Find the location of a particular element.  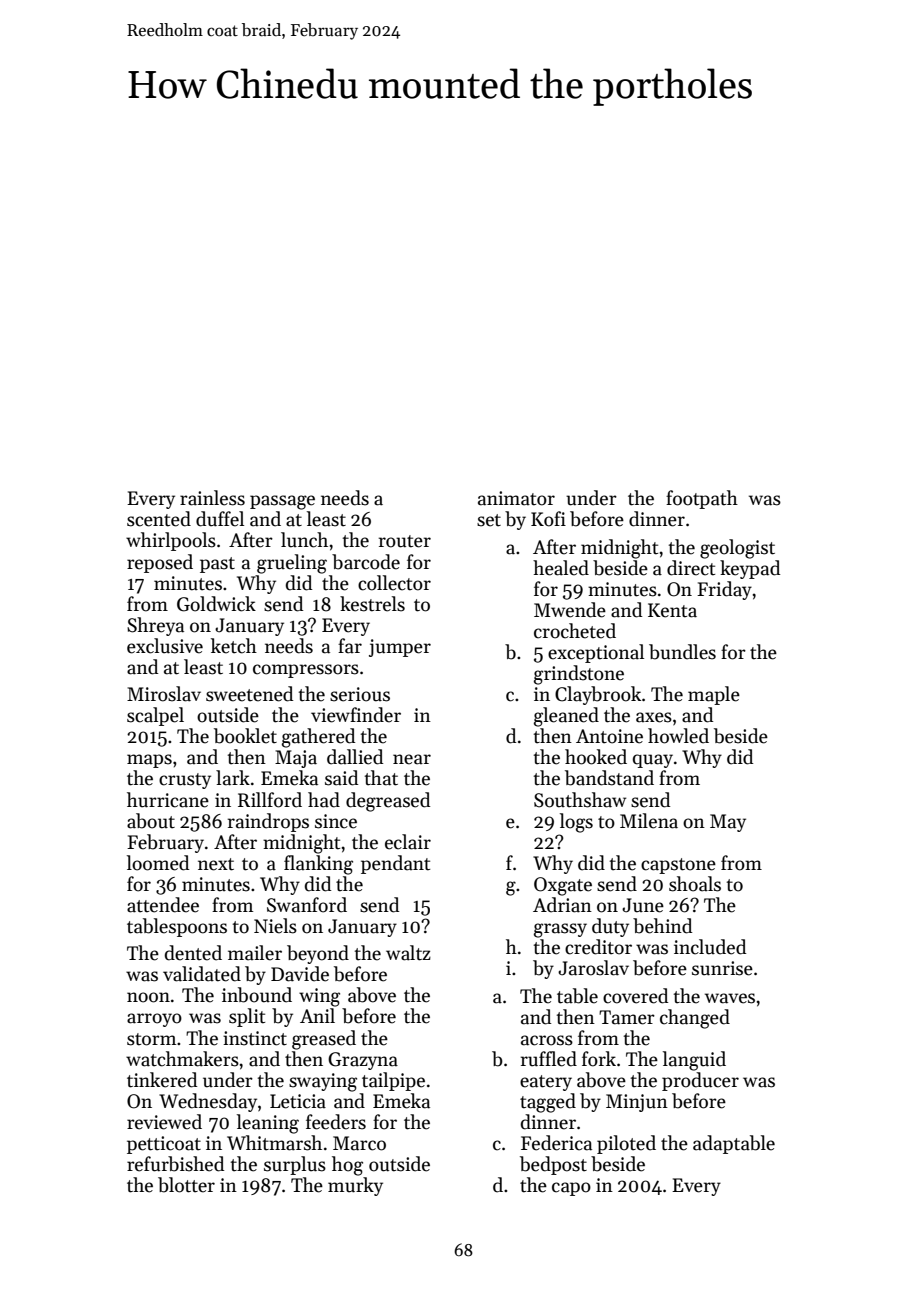

footpath is located at coordinates (702, 499).
